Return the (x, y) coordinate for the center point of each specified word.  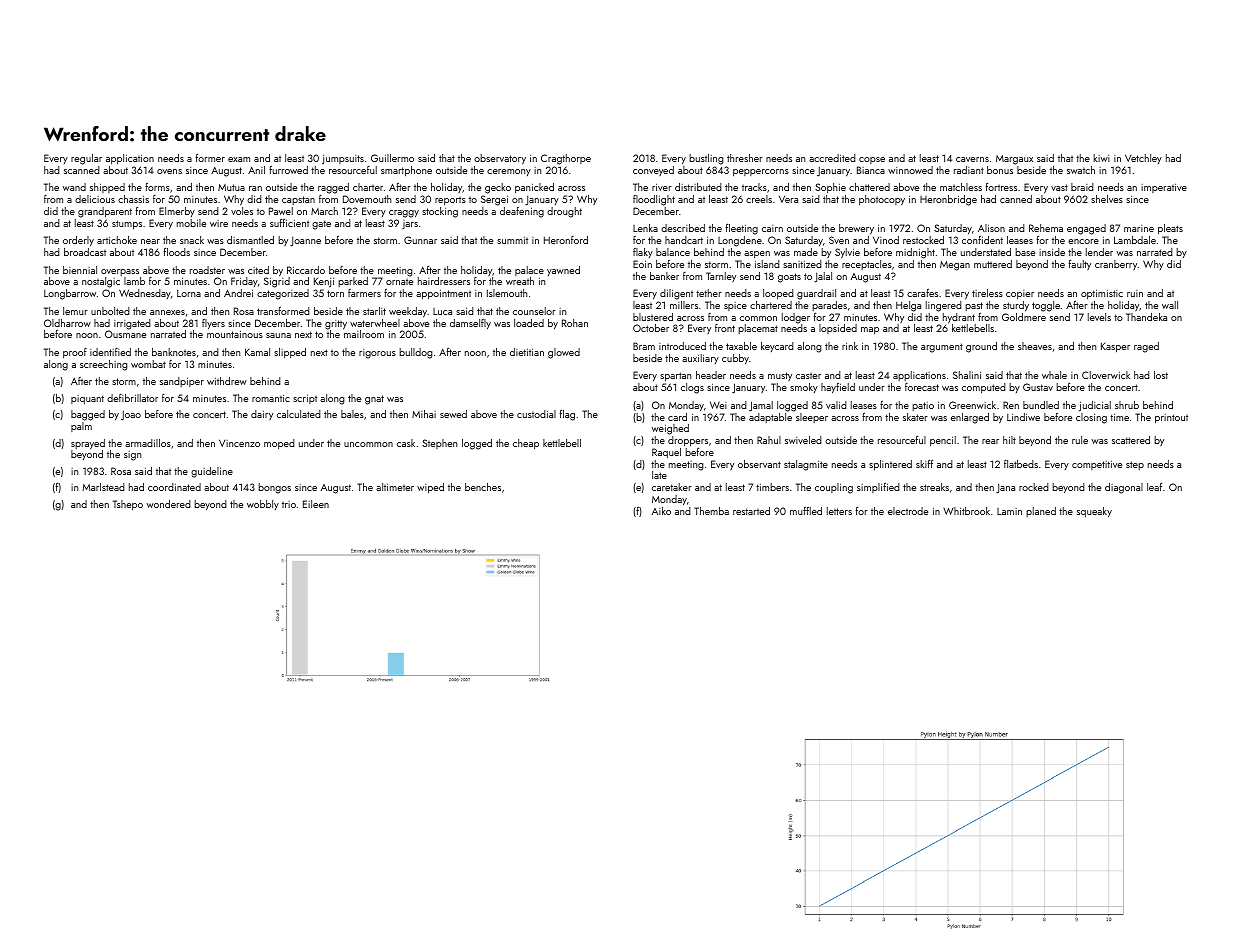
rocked (1034, 487)
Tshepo (128, 505)
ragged (333, 188)
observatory (500, 159)
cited (258, 270)
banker (664, 276)
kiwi (1101, 158)
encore (1083, 241)
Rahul (769, 440)
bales (352, 414)
